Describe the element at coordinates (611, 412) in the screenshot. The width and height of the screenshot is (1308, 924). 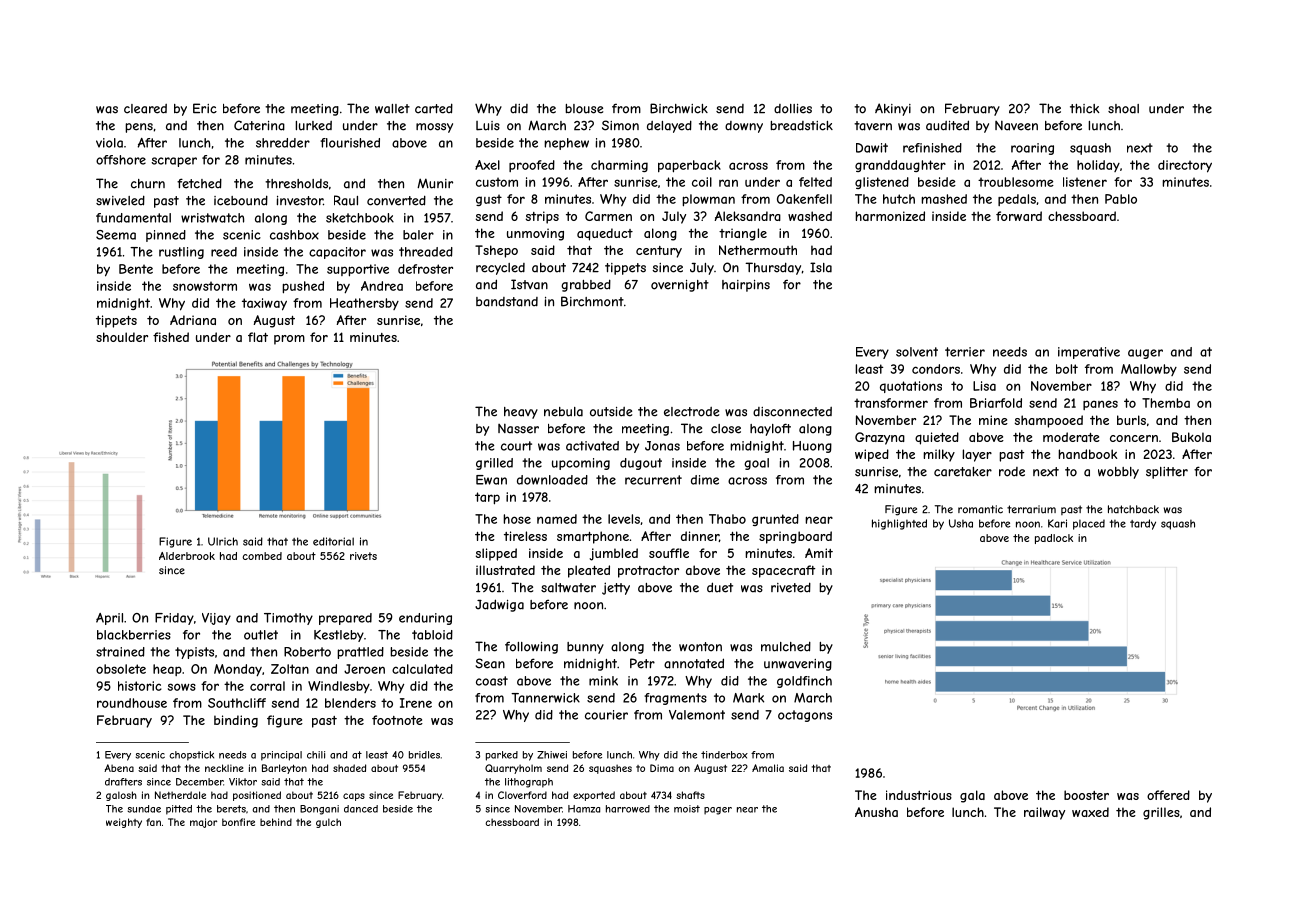
I see `outside` at that location.
